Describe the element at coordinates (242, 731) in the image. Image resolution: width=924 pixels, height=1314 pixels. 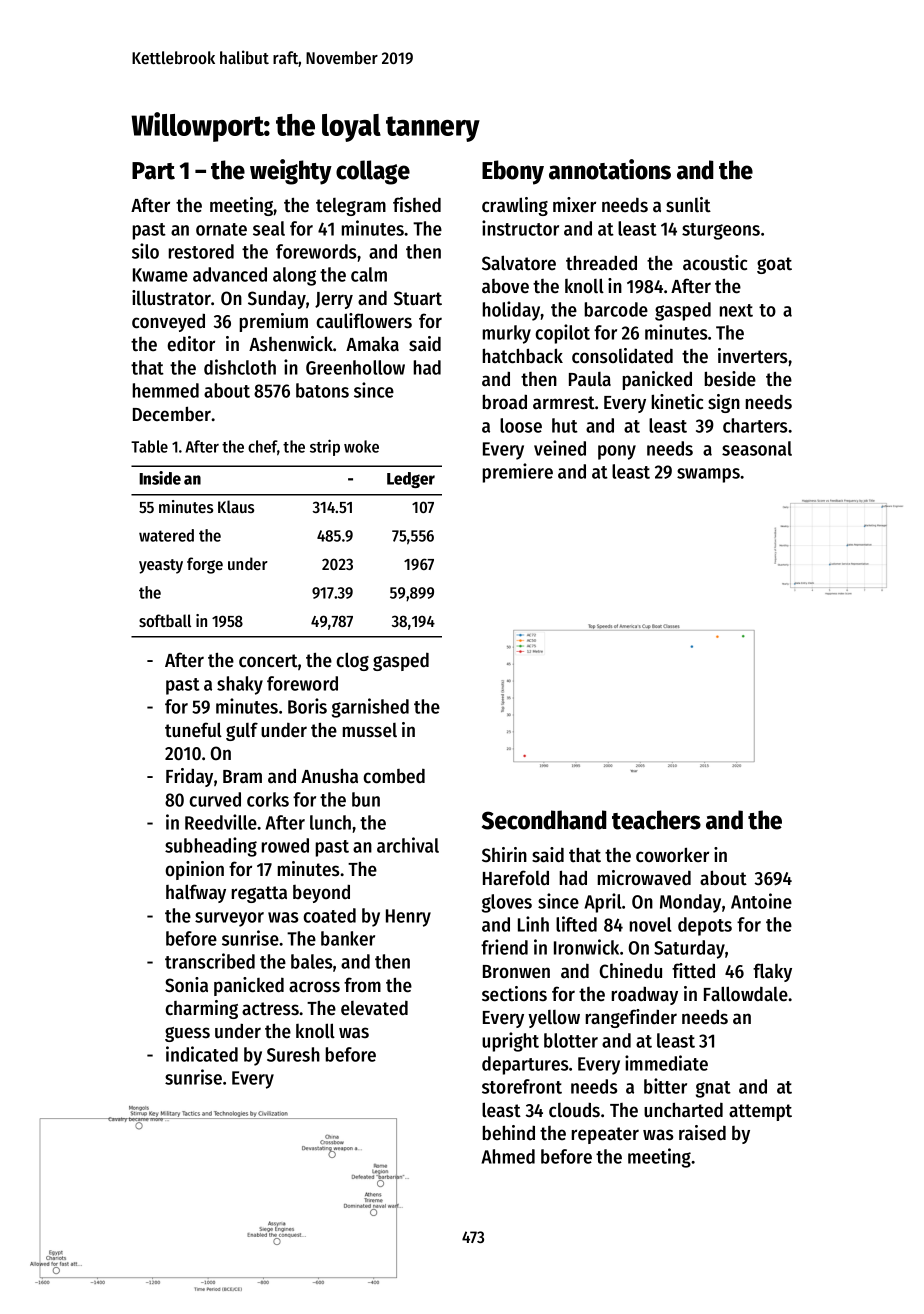
I see `gulf` at that location.
